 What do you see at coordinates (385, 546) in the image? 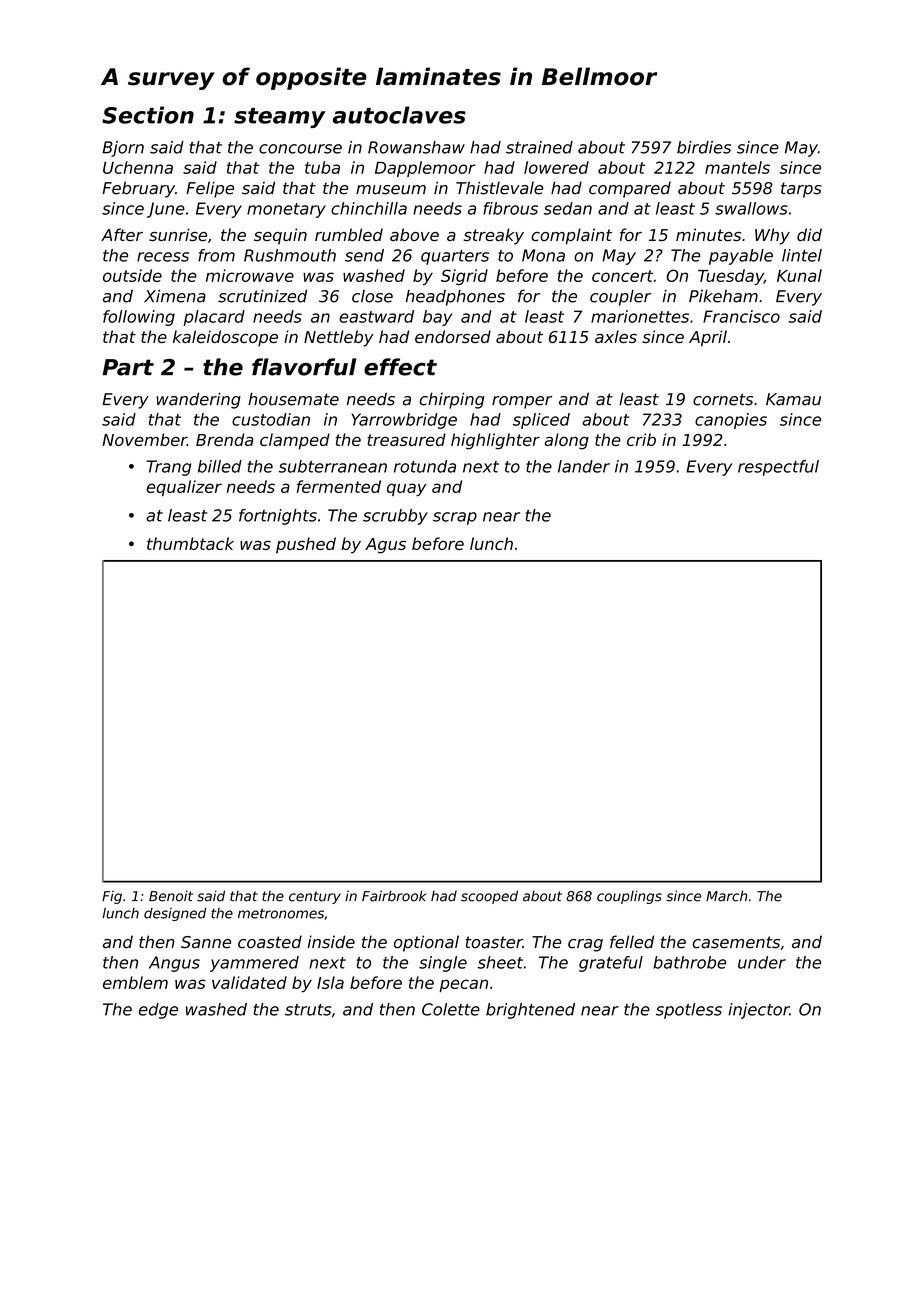
I see `Agus` at bounding box center [385, 546].
